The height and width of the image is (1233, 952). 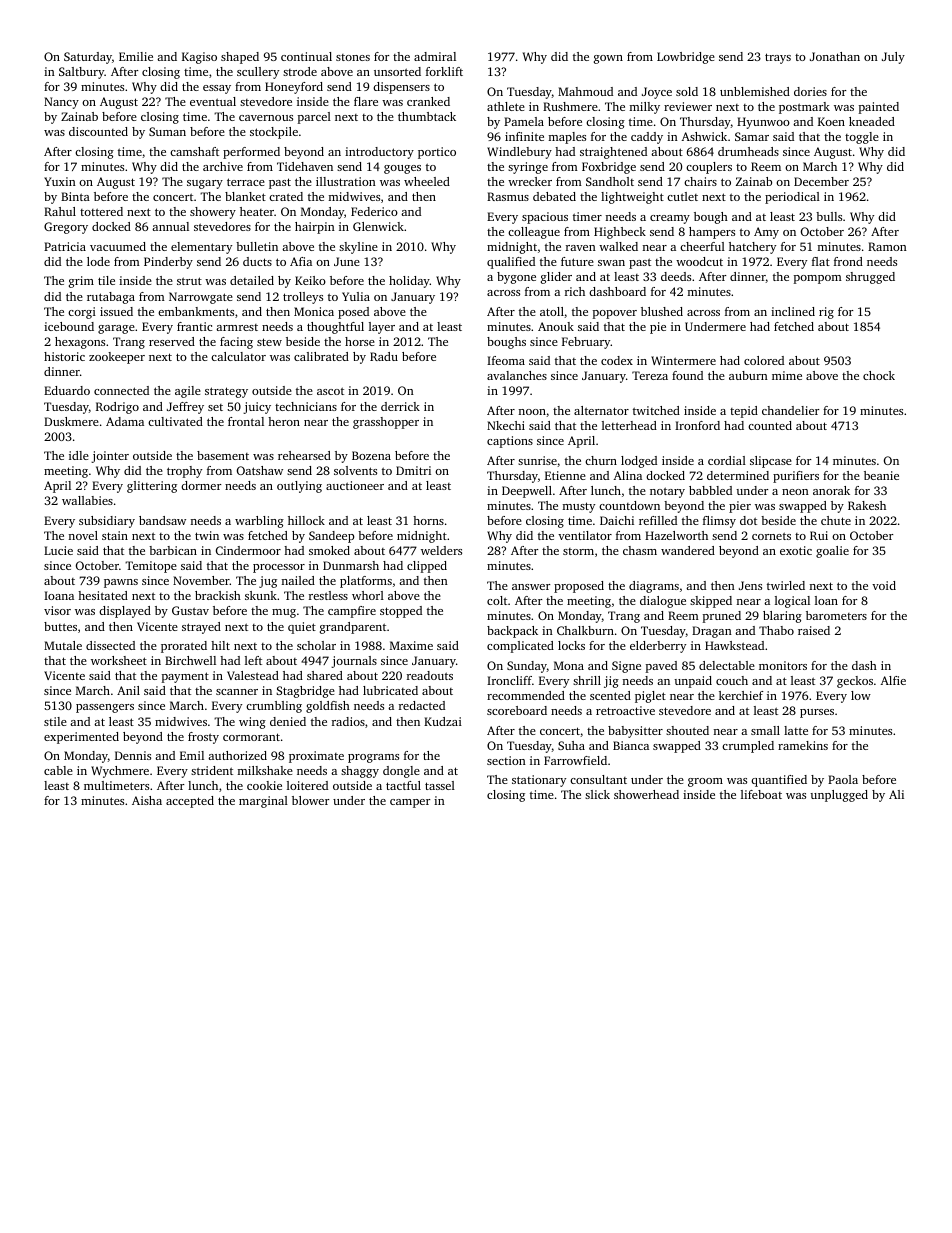 What do you see at coordinates (190, 802) in the image?
I see `accepted` at bounding box center [190, 802].
